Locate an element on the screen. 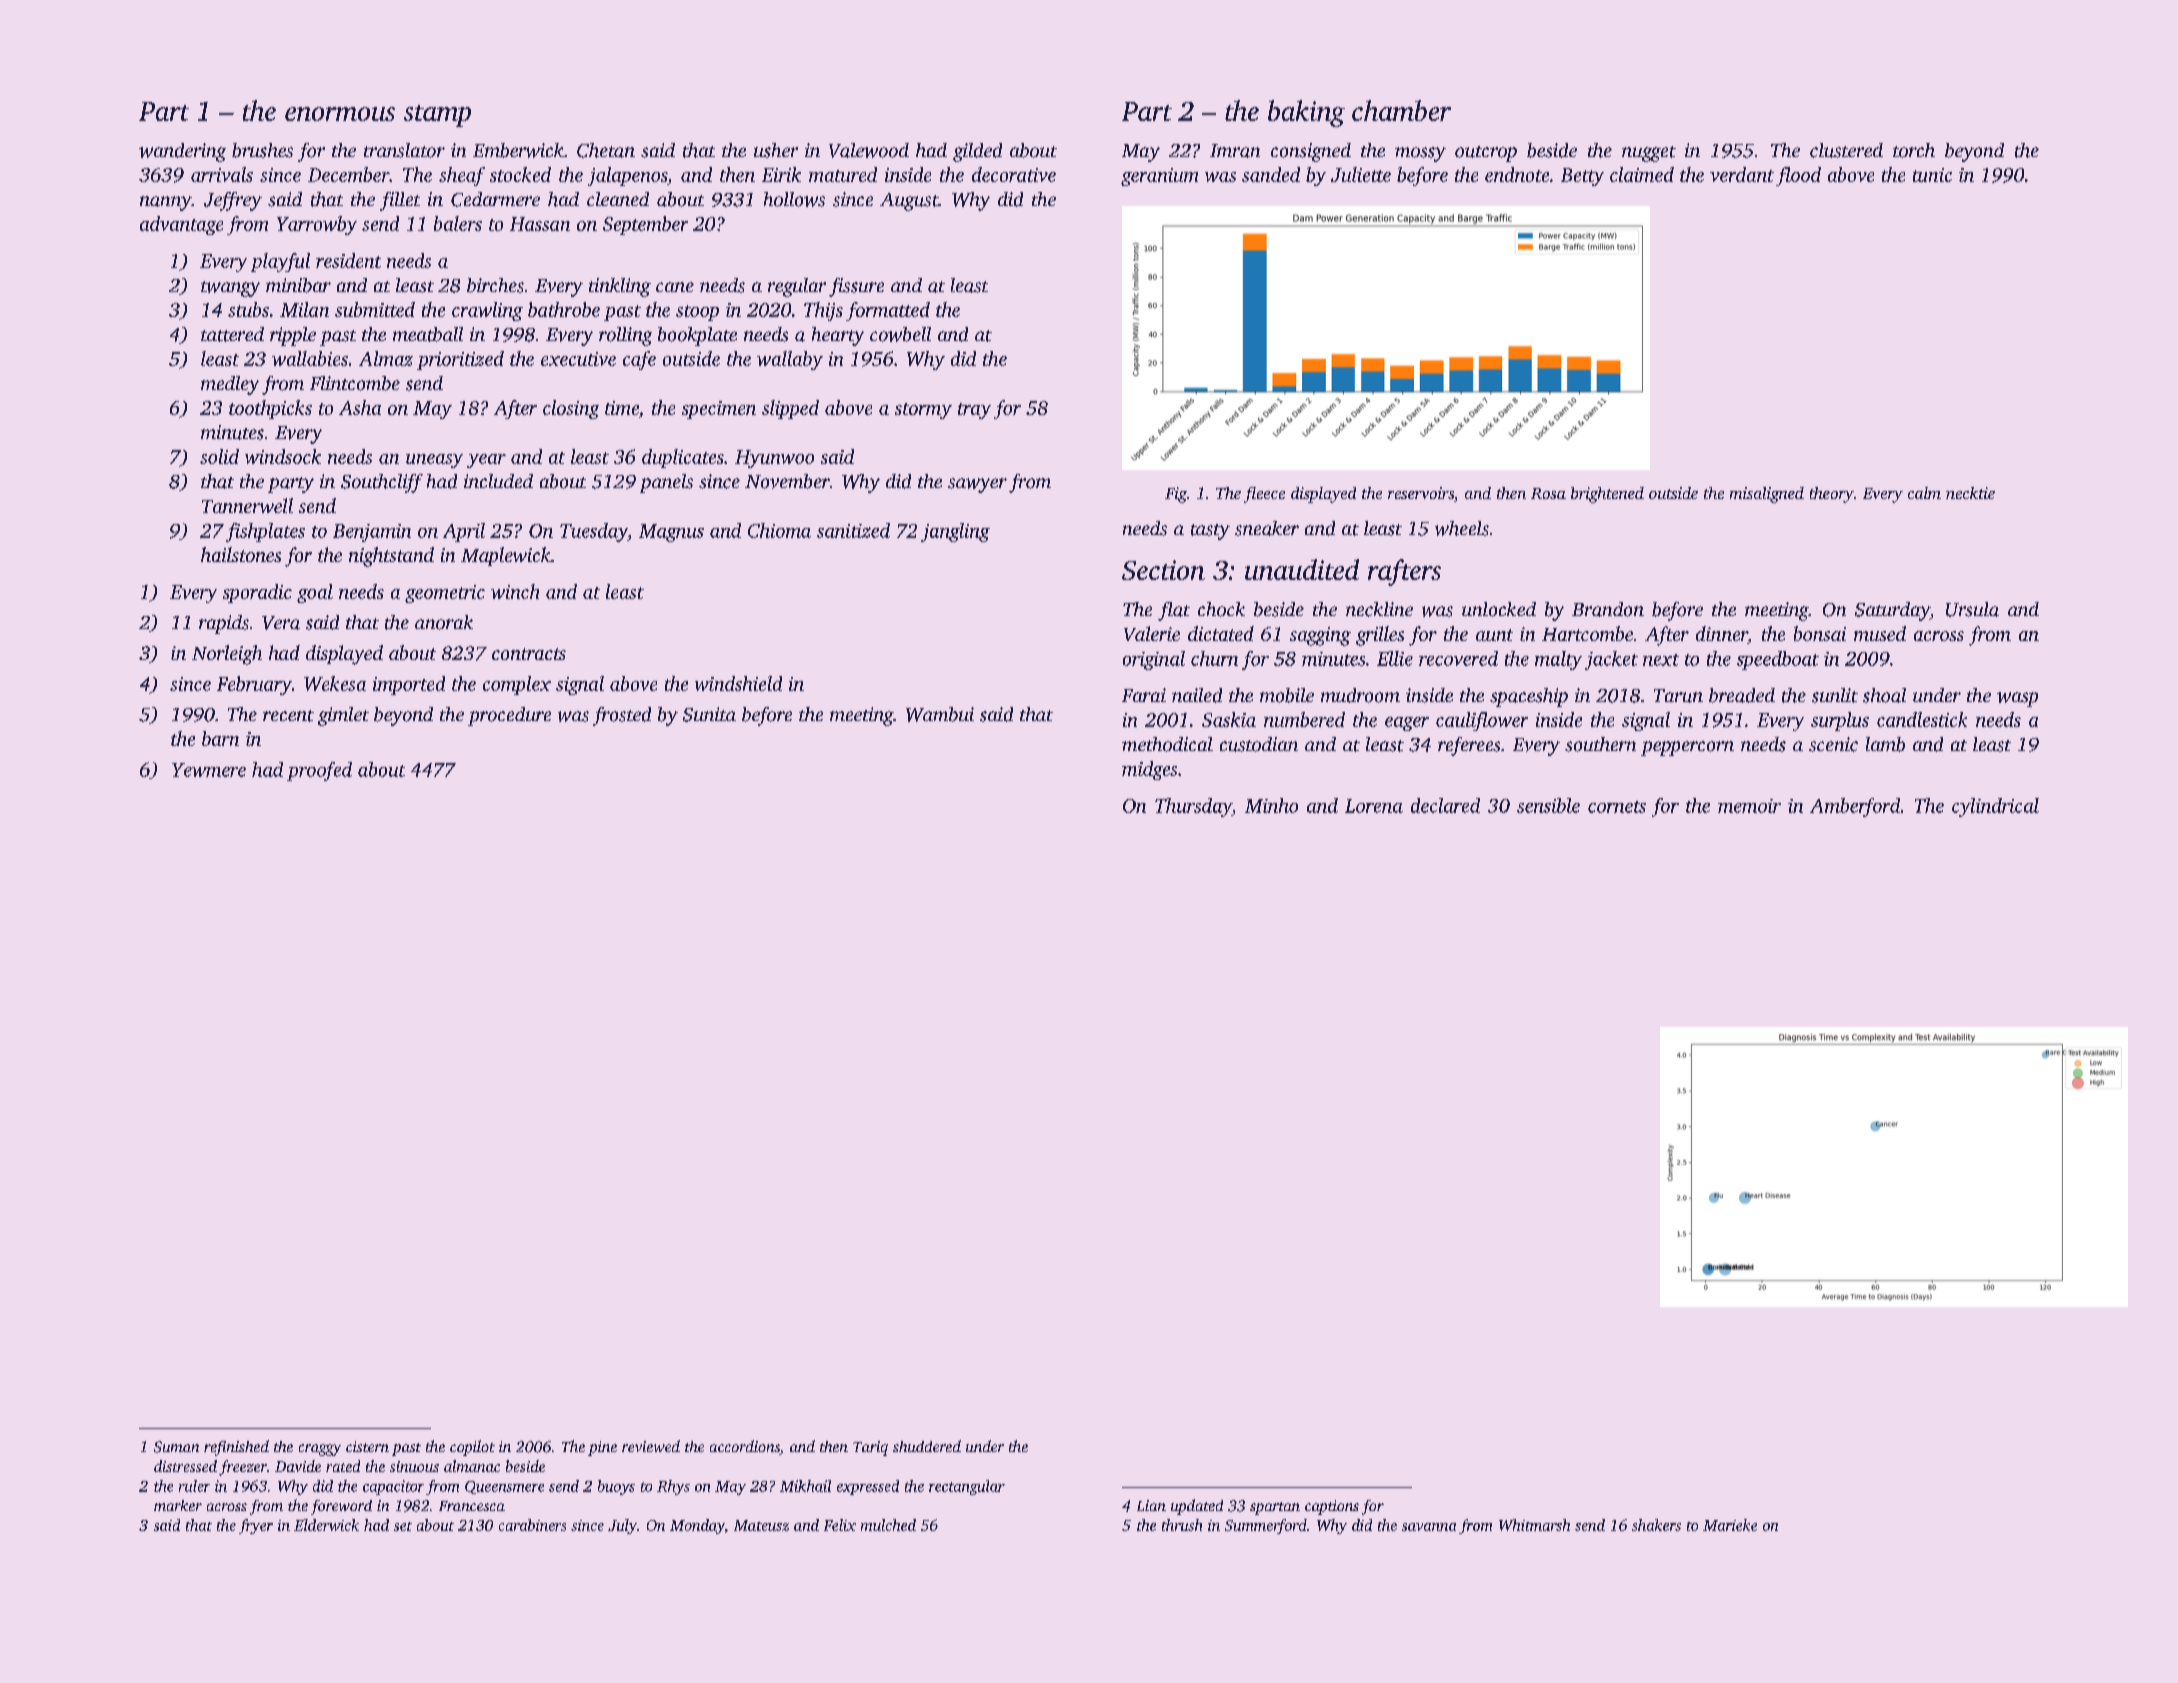 Image resolution: width=2178 pixels, height=1683 pixels. Section is located at coordinates (1163, 570).
